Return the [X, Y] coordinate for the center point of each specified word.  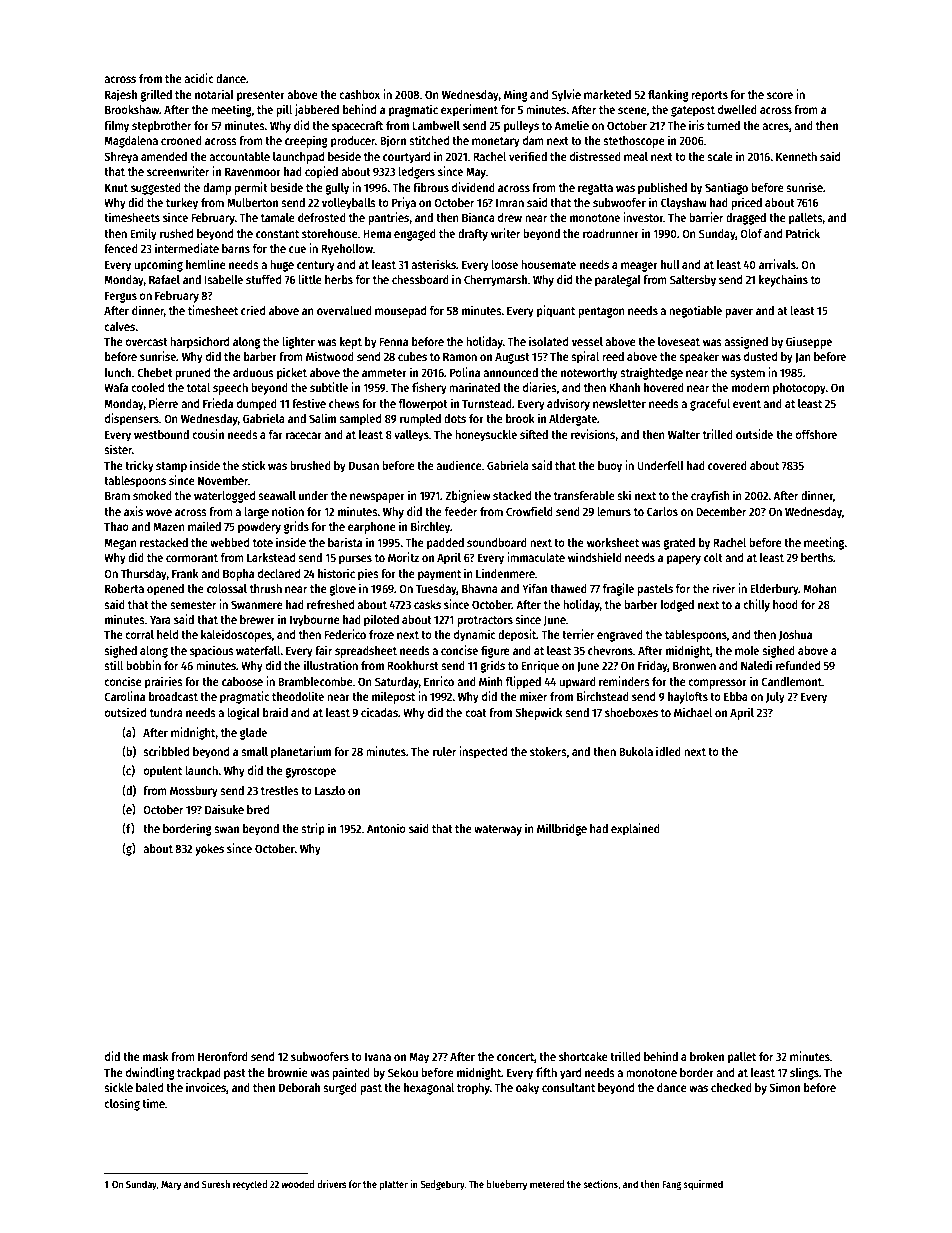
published [662, 188]
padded [445, 544]
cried [253, 310]
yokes [209, 850]
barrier [706, 217]
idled [668, 751]
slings [804, 1073]
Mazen [169, 526]
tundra [166, 712]
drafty [473, 235]
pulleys [521, 127]
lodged [677, 606]
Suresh [216, 1184]
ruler [444, 751]
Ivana [378, 1056]
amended [164, 156]
